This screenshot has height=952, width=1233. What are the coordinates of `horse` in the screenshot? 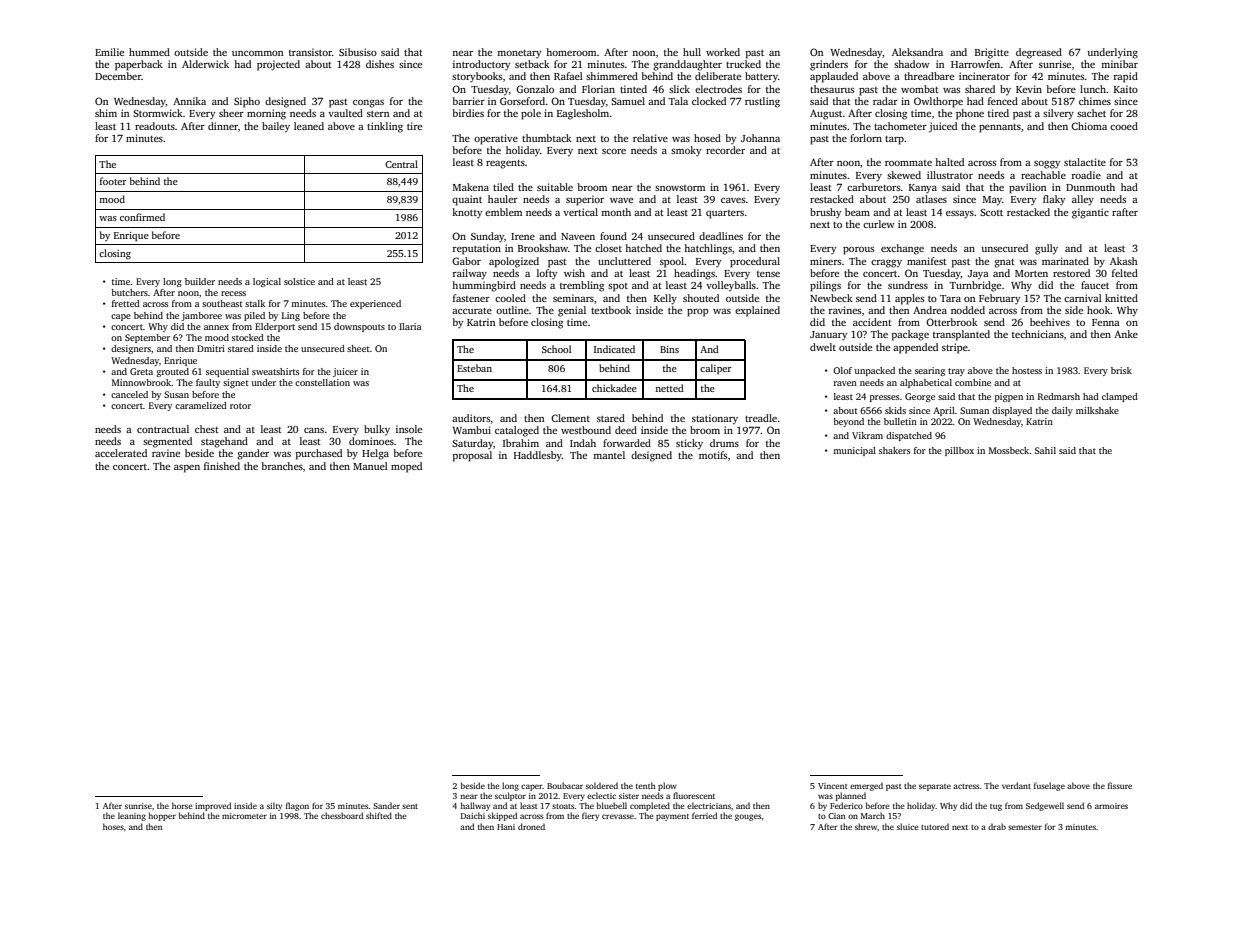 It's located at (182, 805).
